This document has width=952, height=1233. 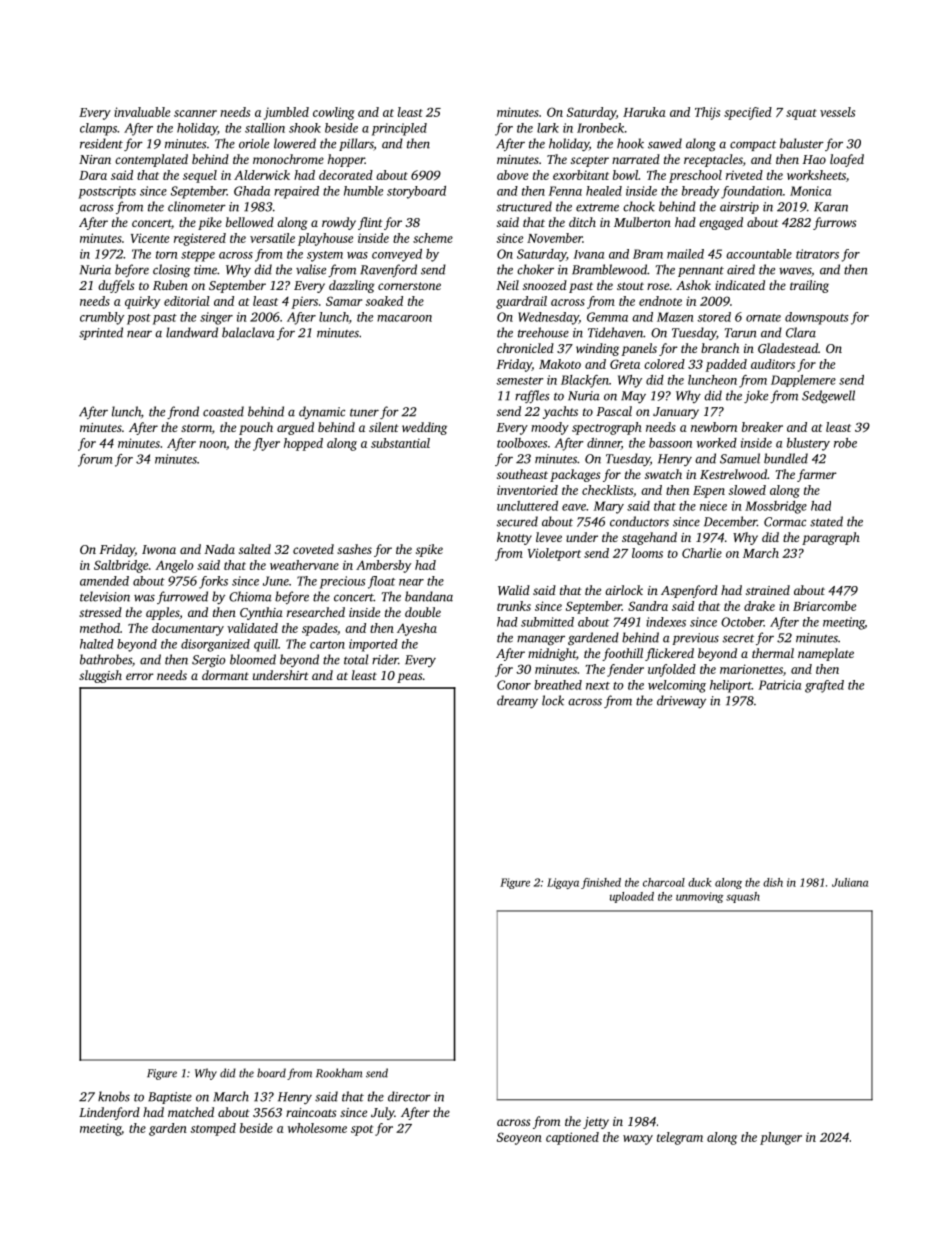 I want to click on Baptiste, so click(x=170, y=1098).
